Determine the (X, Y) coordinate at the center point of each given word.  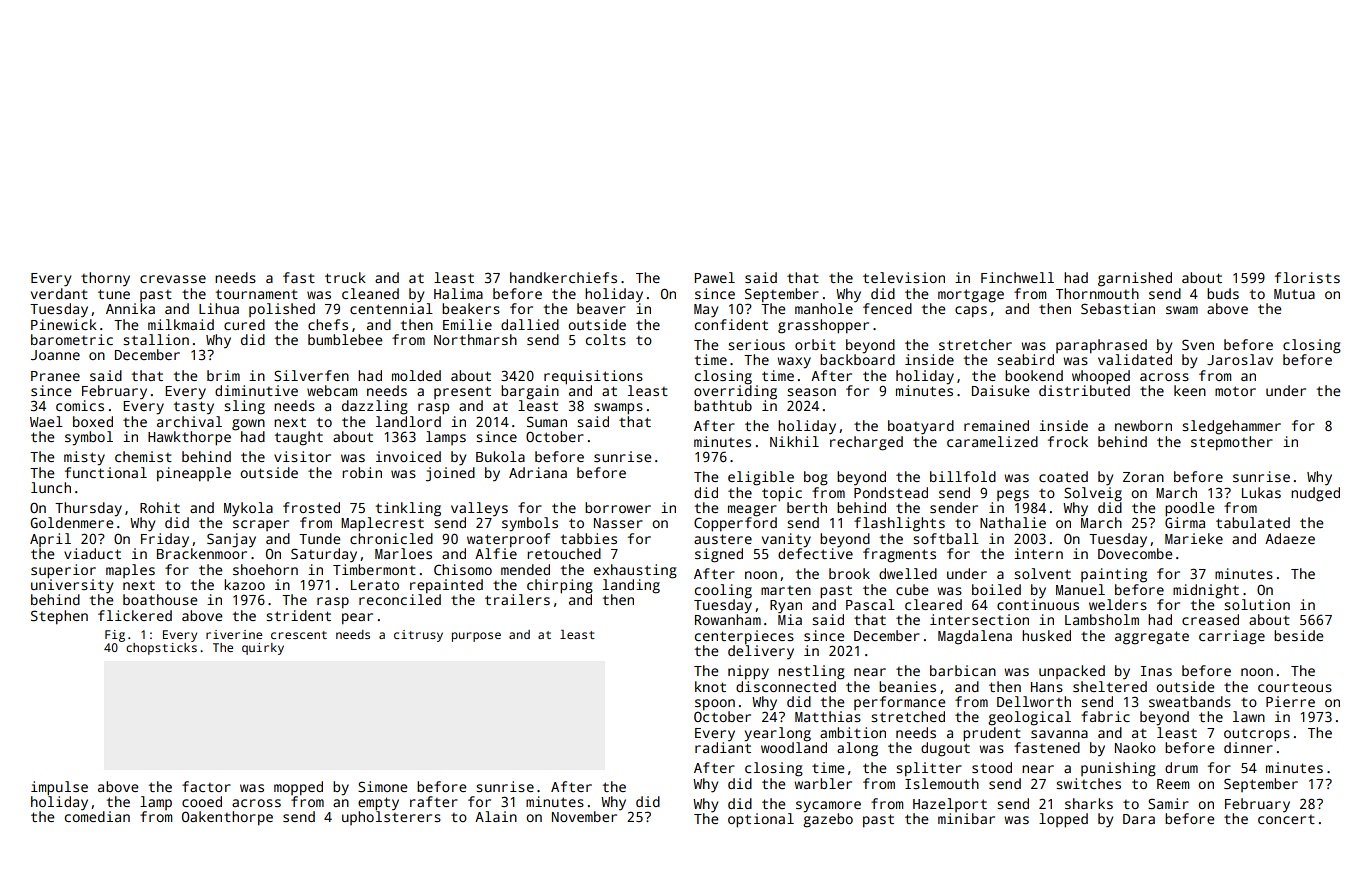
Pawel (715, 277)
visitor (302, 456)
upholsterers (391, 818)
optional (761, 820)
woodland (794, 747)
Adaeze (1290, 538)
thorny (105, 279)
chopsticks (161, 649)
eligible (761, 478)
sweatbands (1190, 701)
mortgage (971, 296)
